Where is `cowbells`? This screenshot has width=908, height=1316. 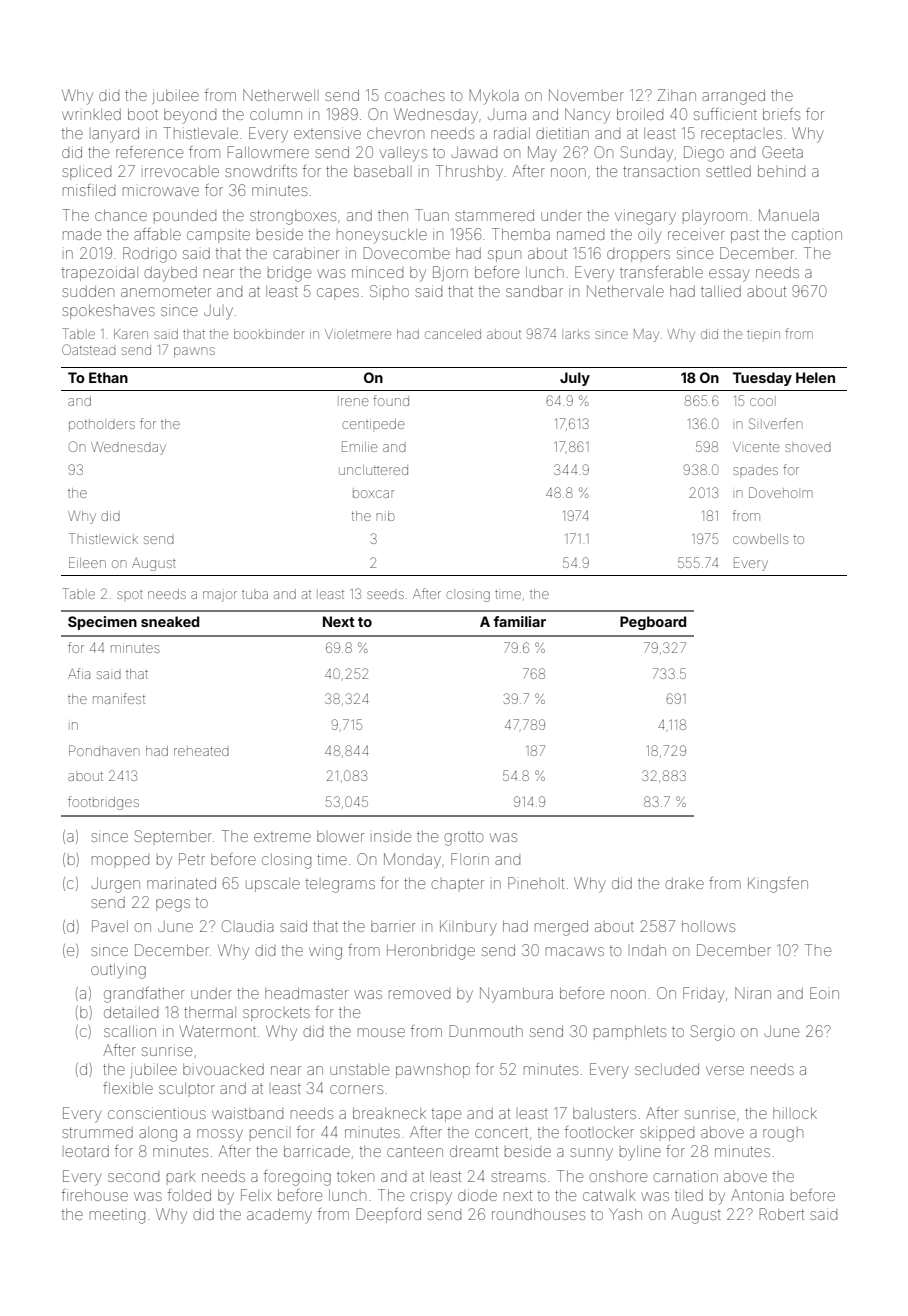 cowbells is located at coordinates (760, 539).
